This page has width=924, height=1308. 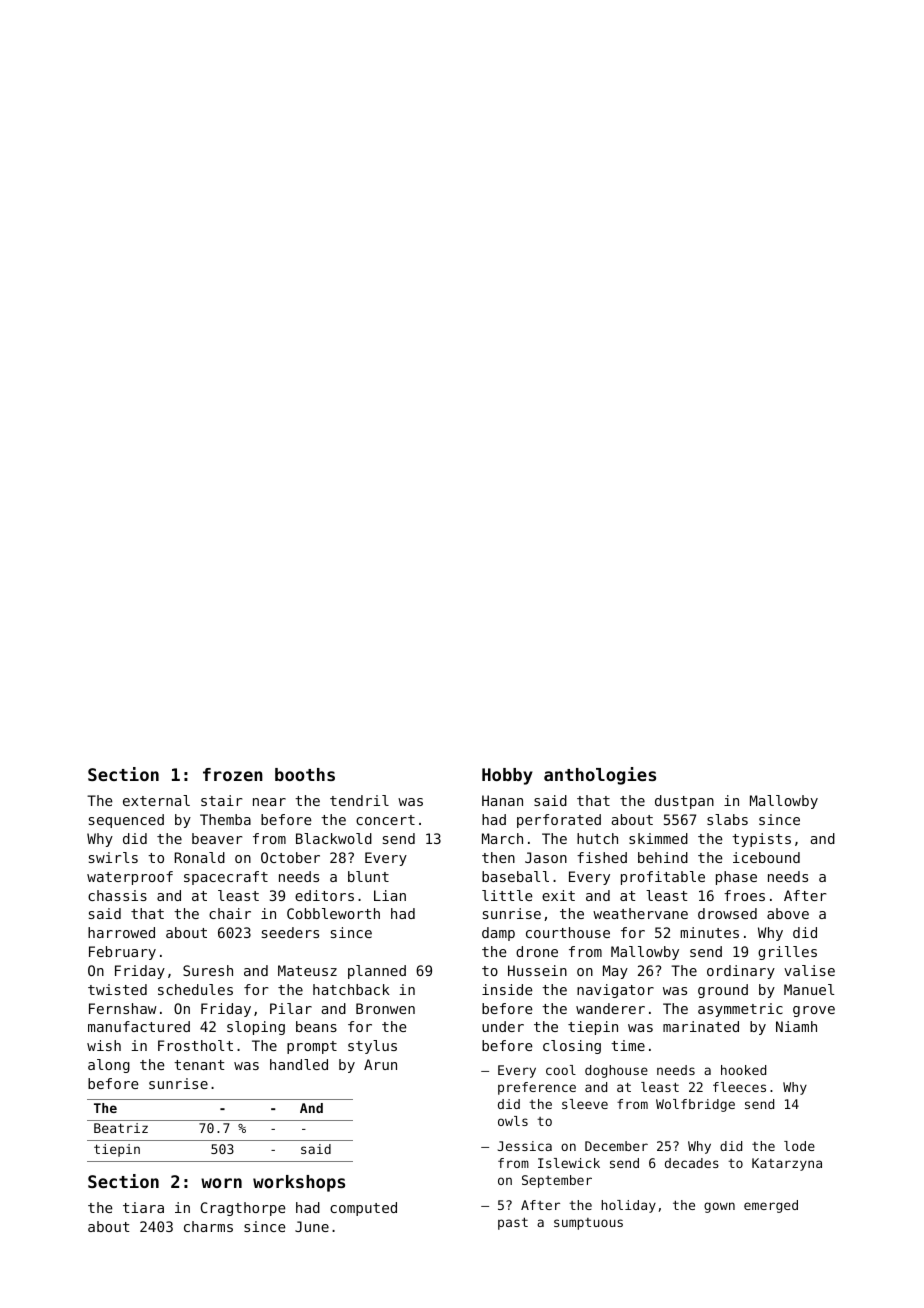 I want to click on Jessica, so click(x=525, y=1146).
